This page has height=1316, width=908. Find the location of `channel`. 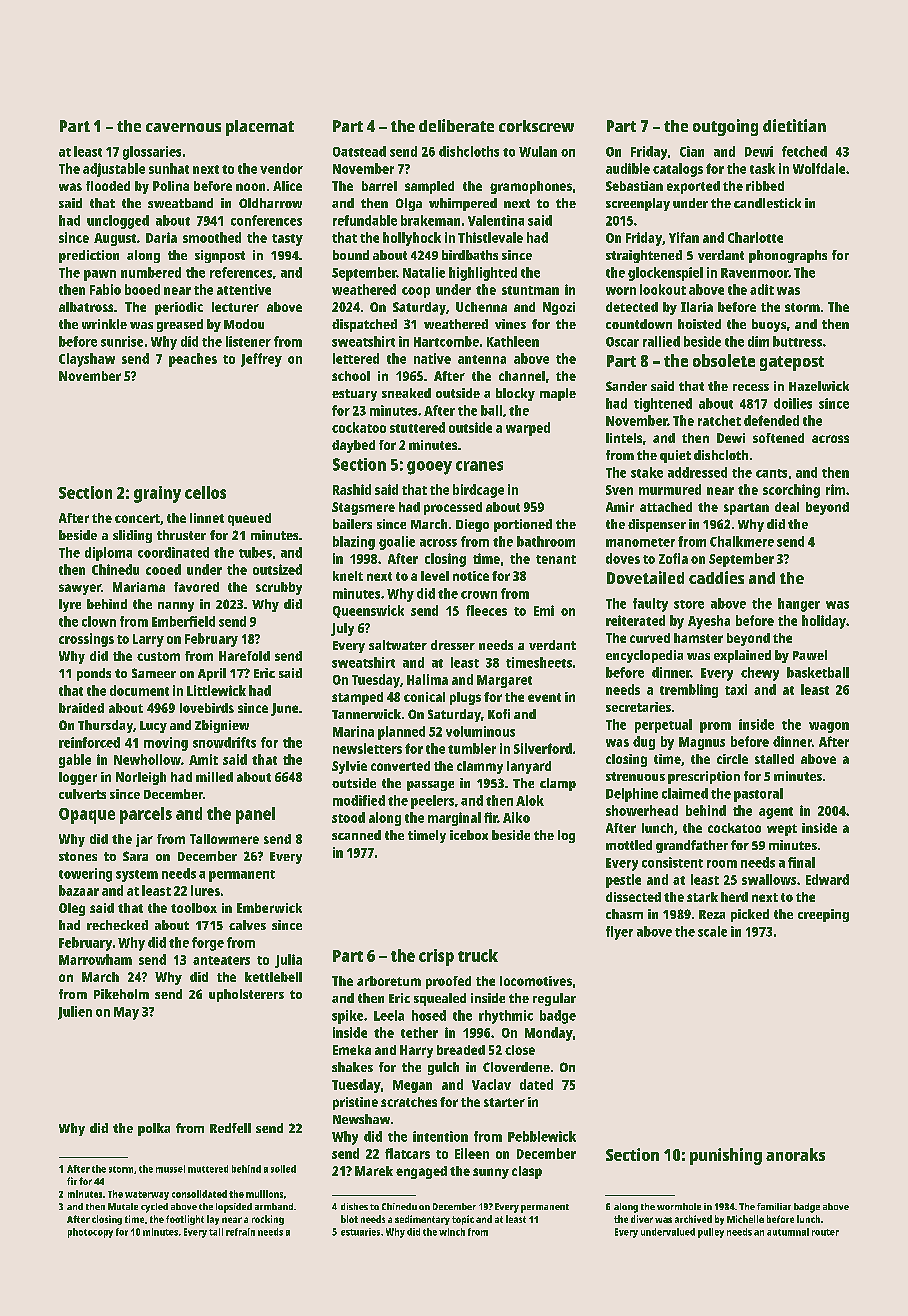

channel is located at coordinates (522, 376).
